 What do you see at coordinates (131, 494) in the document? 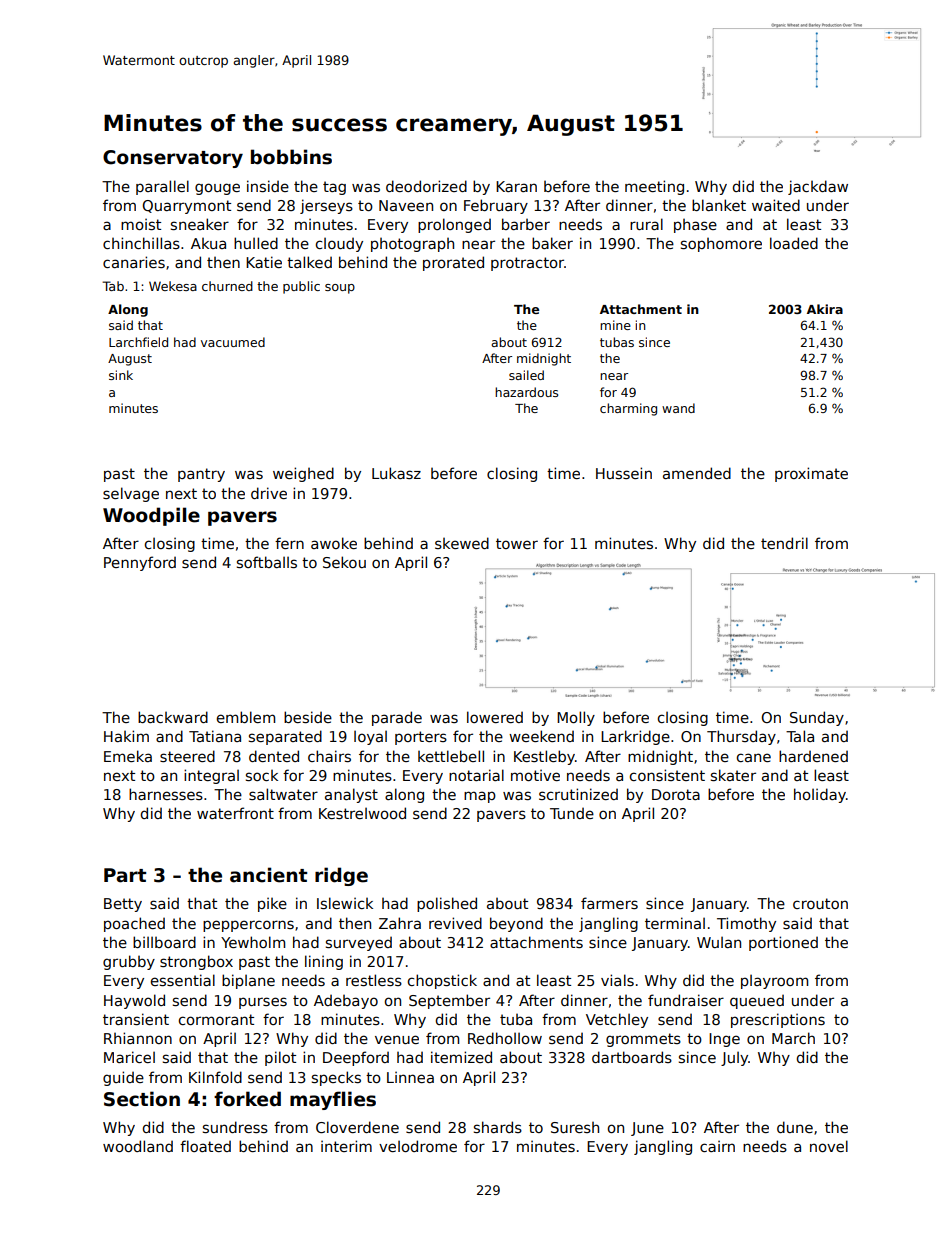
I see `selvage` at bounding box center [131, 494].
